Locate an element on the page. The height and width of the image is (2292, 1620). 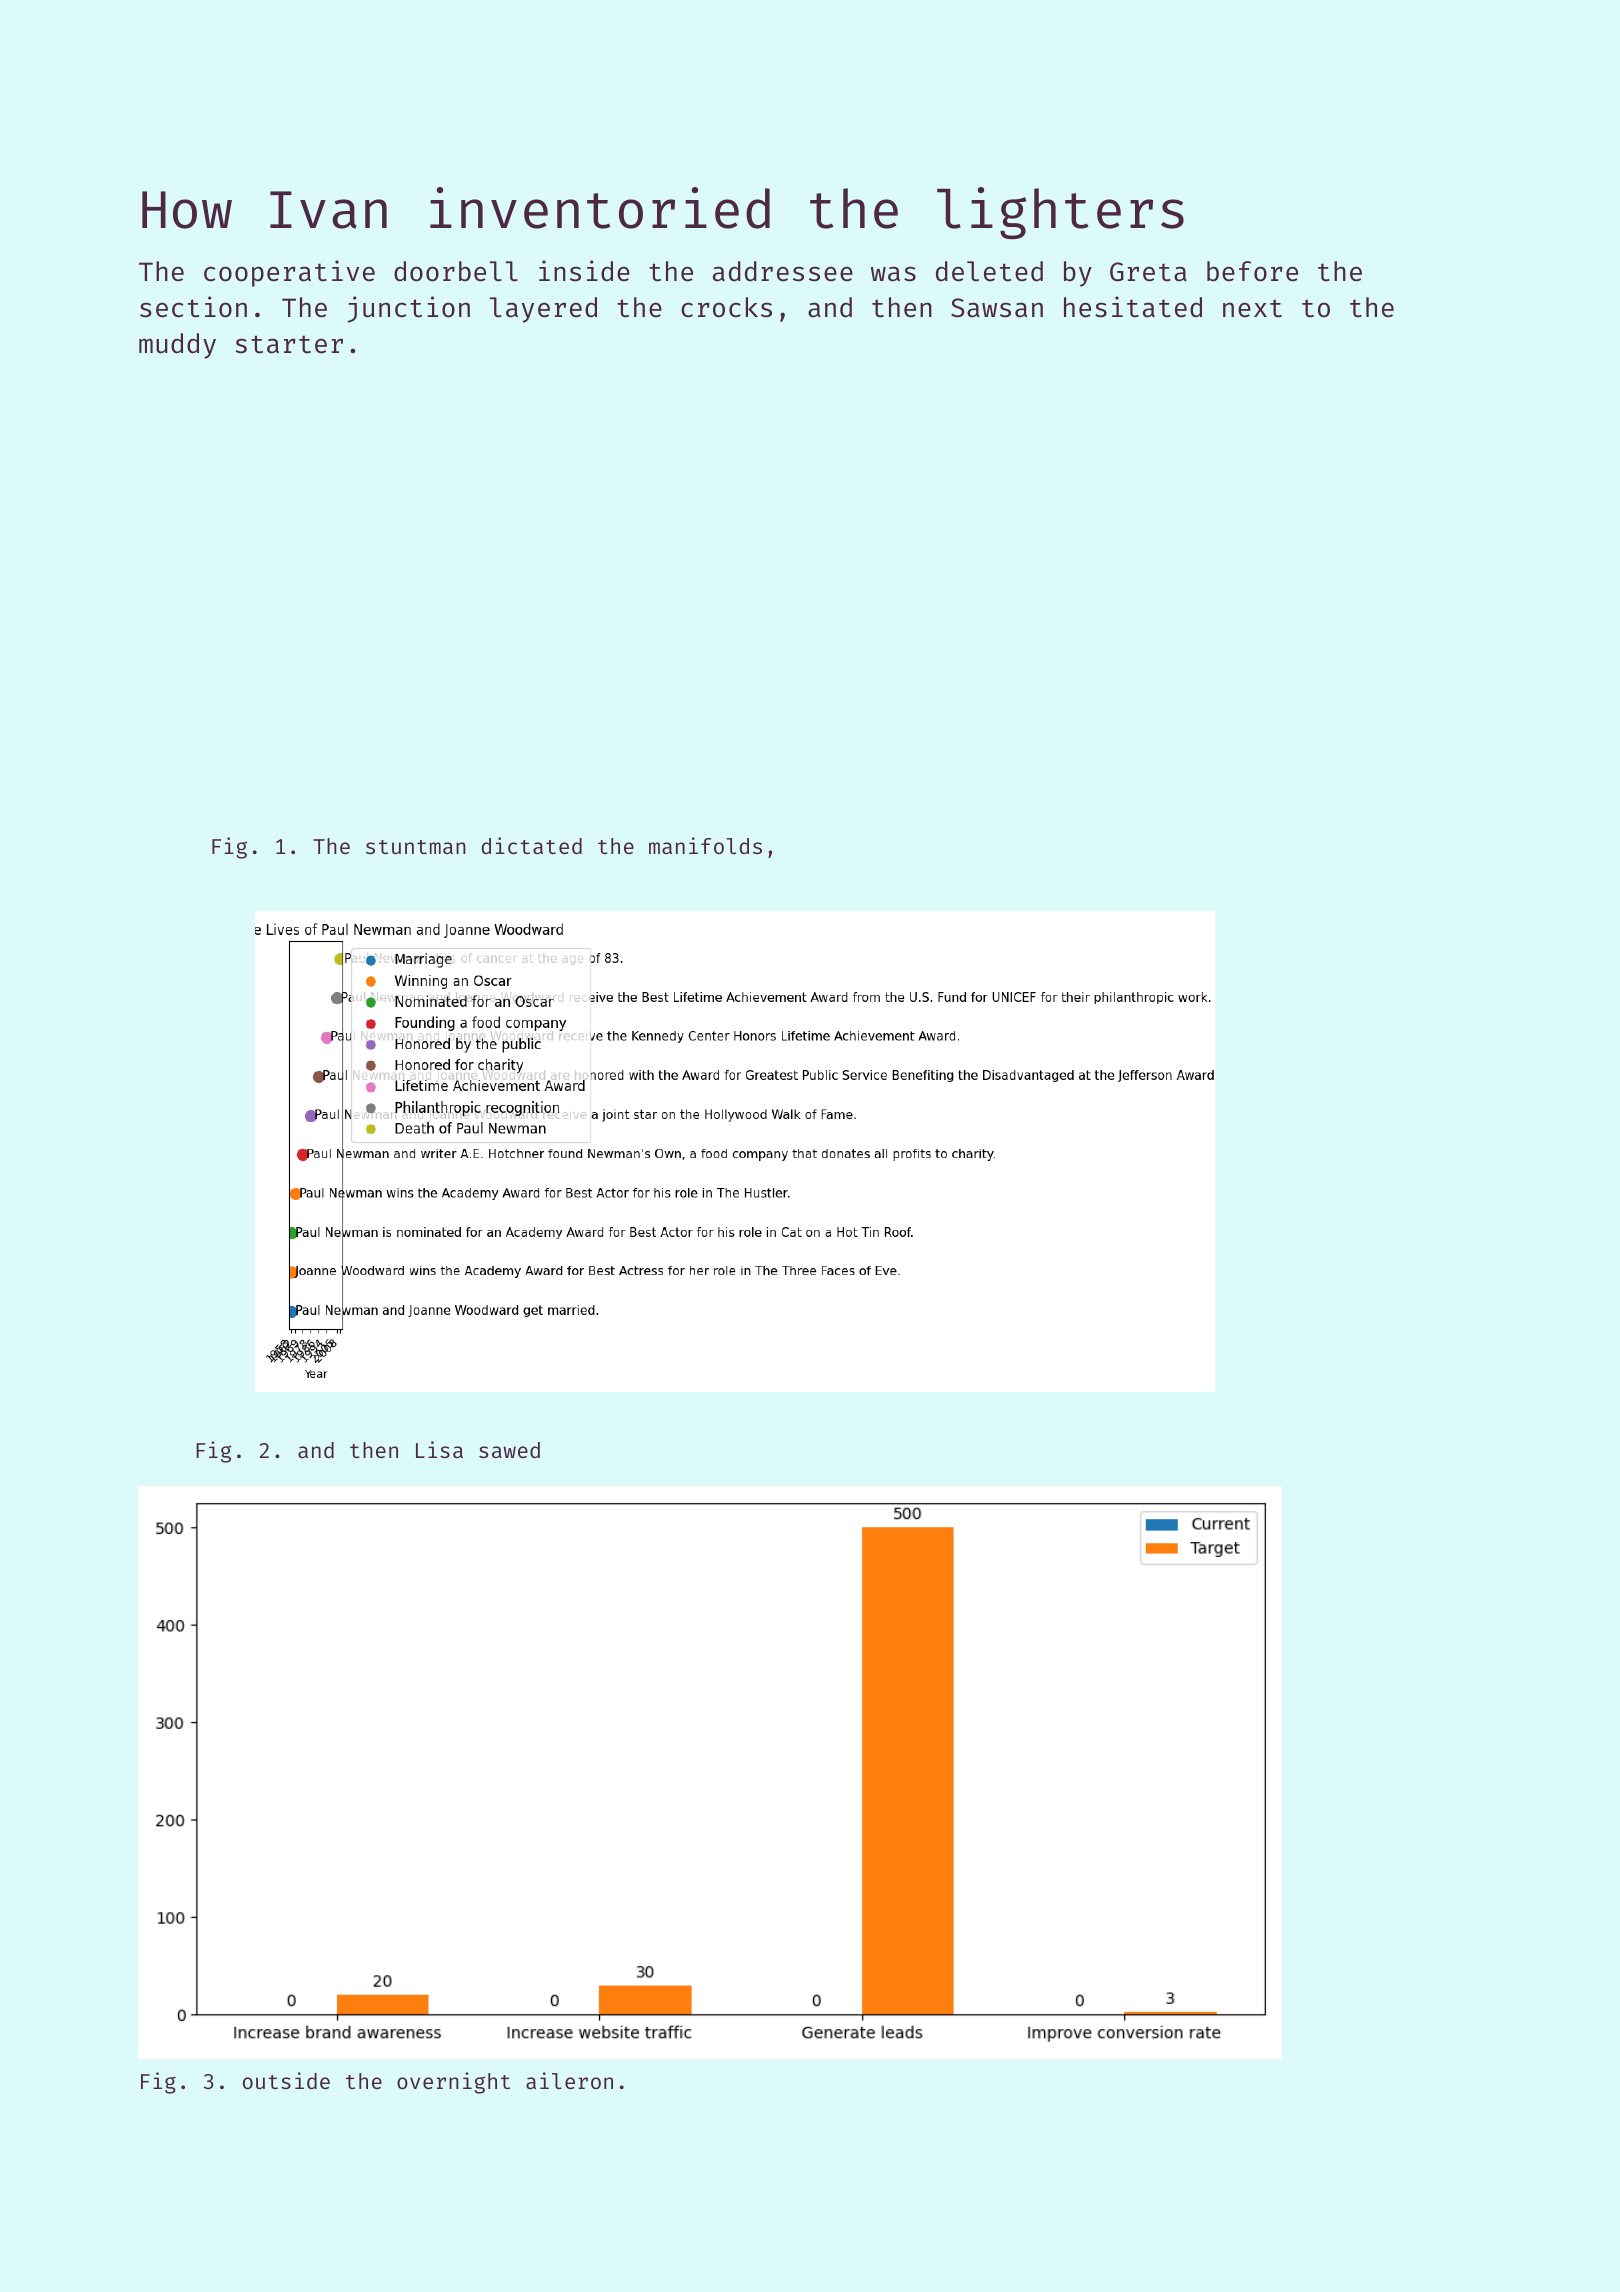
inside is located at coordinates (584, 271).
